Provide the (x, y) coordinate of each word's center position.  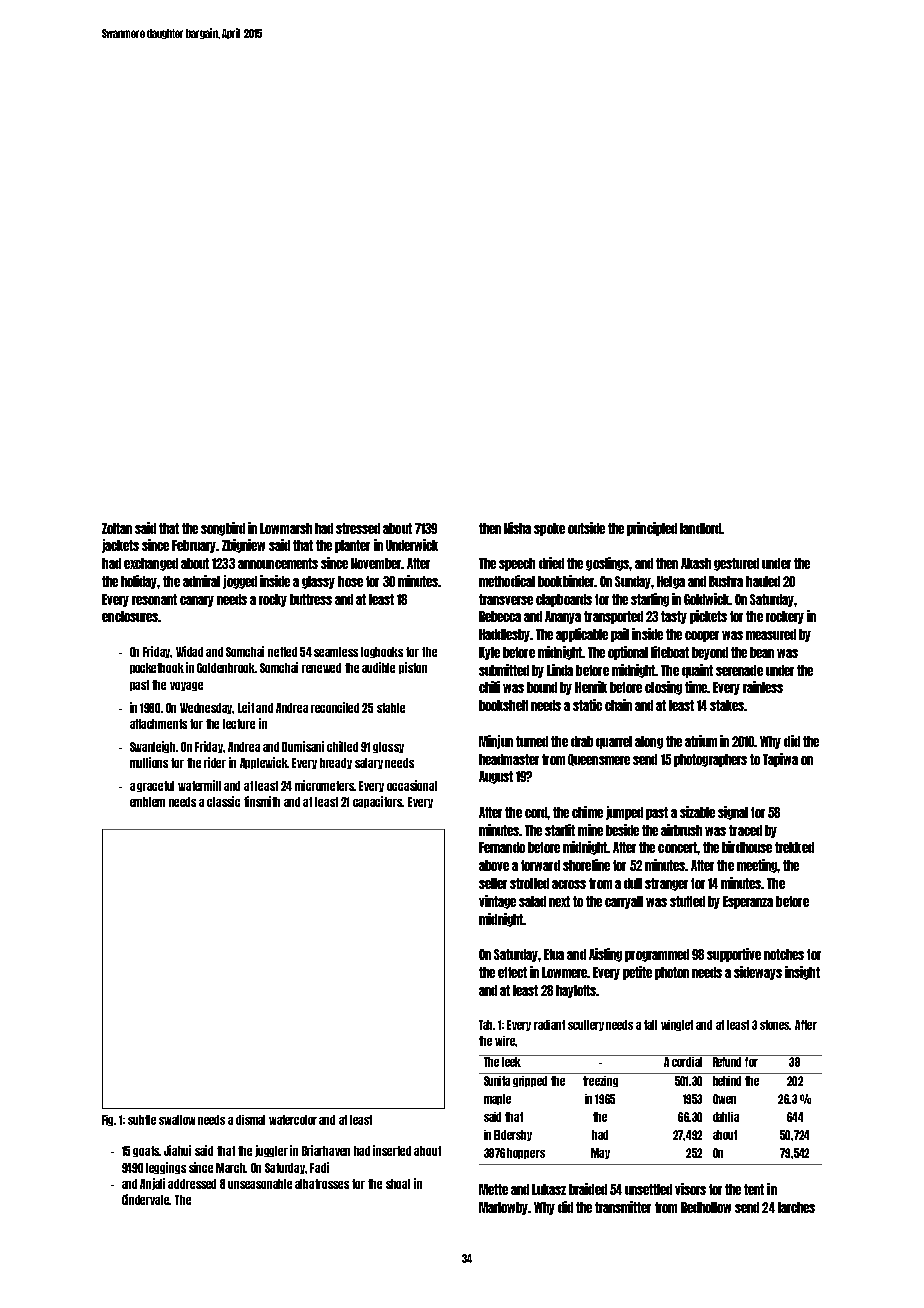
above (494, 865)
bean (762, 652)
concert (677, 847)
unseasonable (260, 1184)
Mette (493, 1189)
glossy (388, 747)
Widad (189, 651)
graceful (155, 786)
